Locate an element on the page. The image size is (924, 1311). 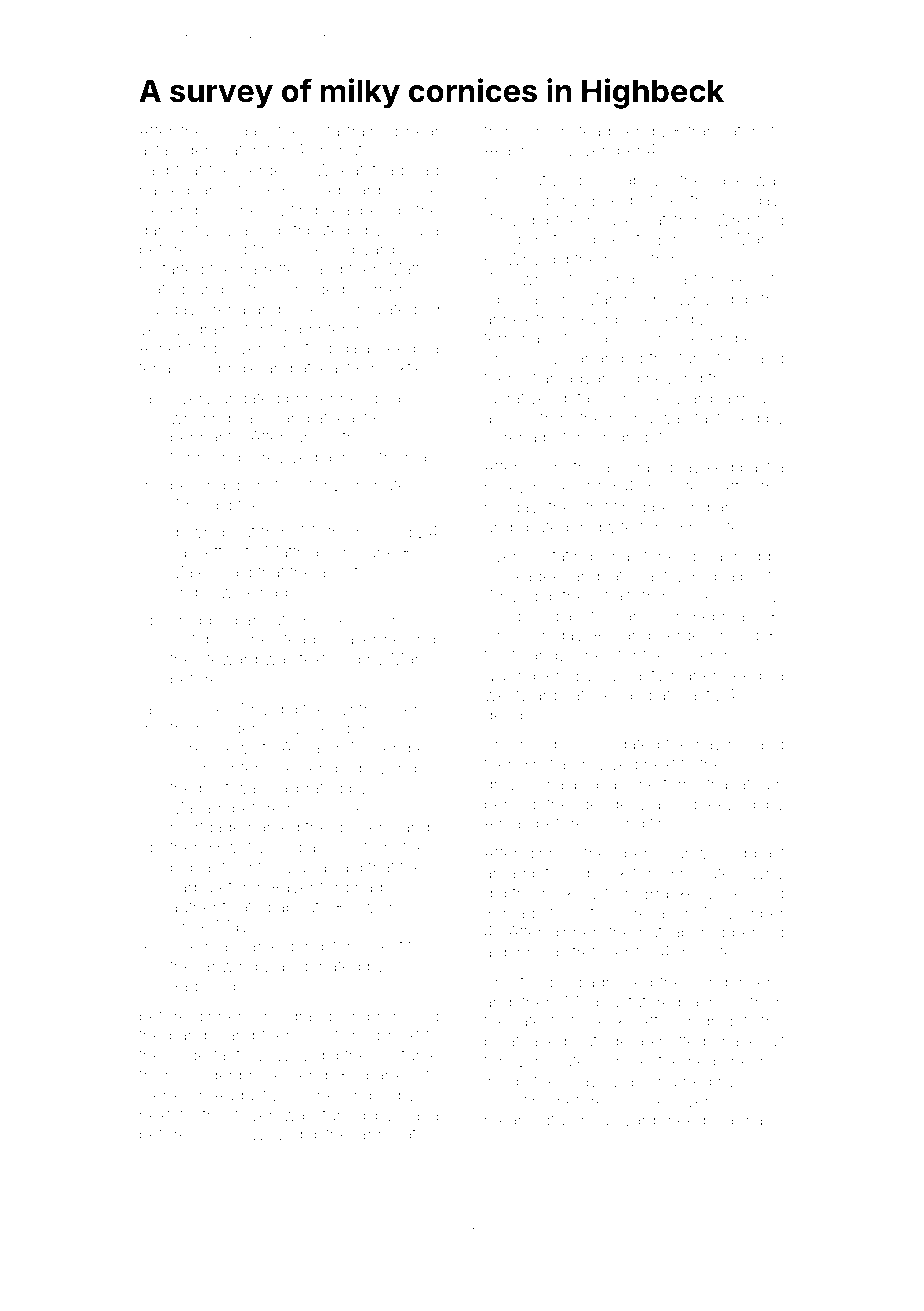
named is located at coordinates (274, 827).
